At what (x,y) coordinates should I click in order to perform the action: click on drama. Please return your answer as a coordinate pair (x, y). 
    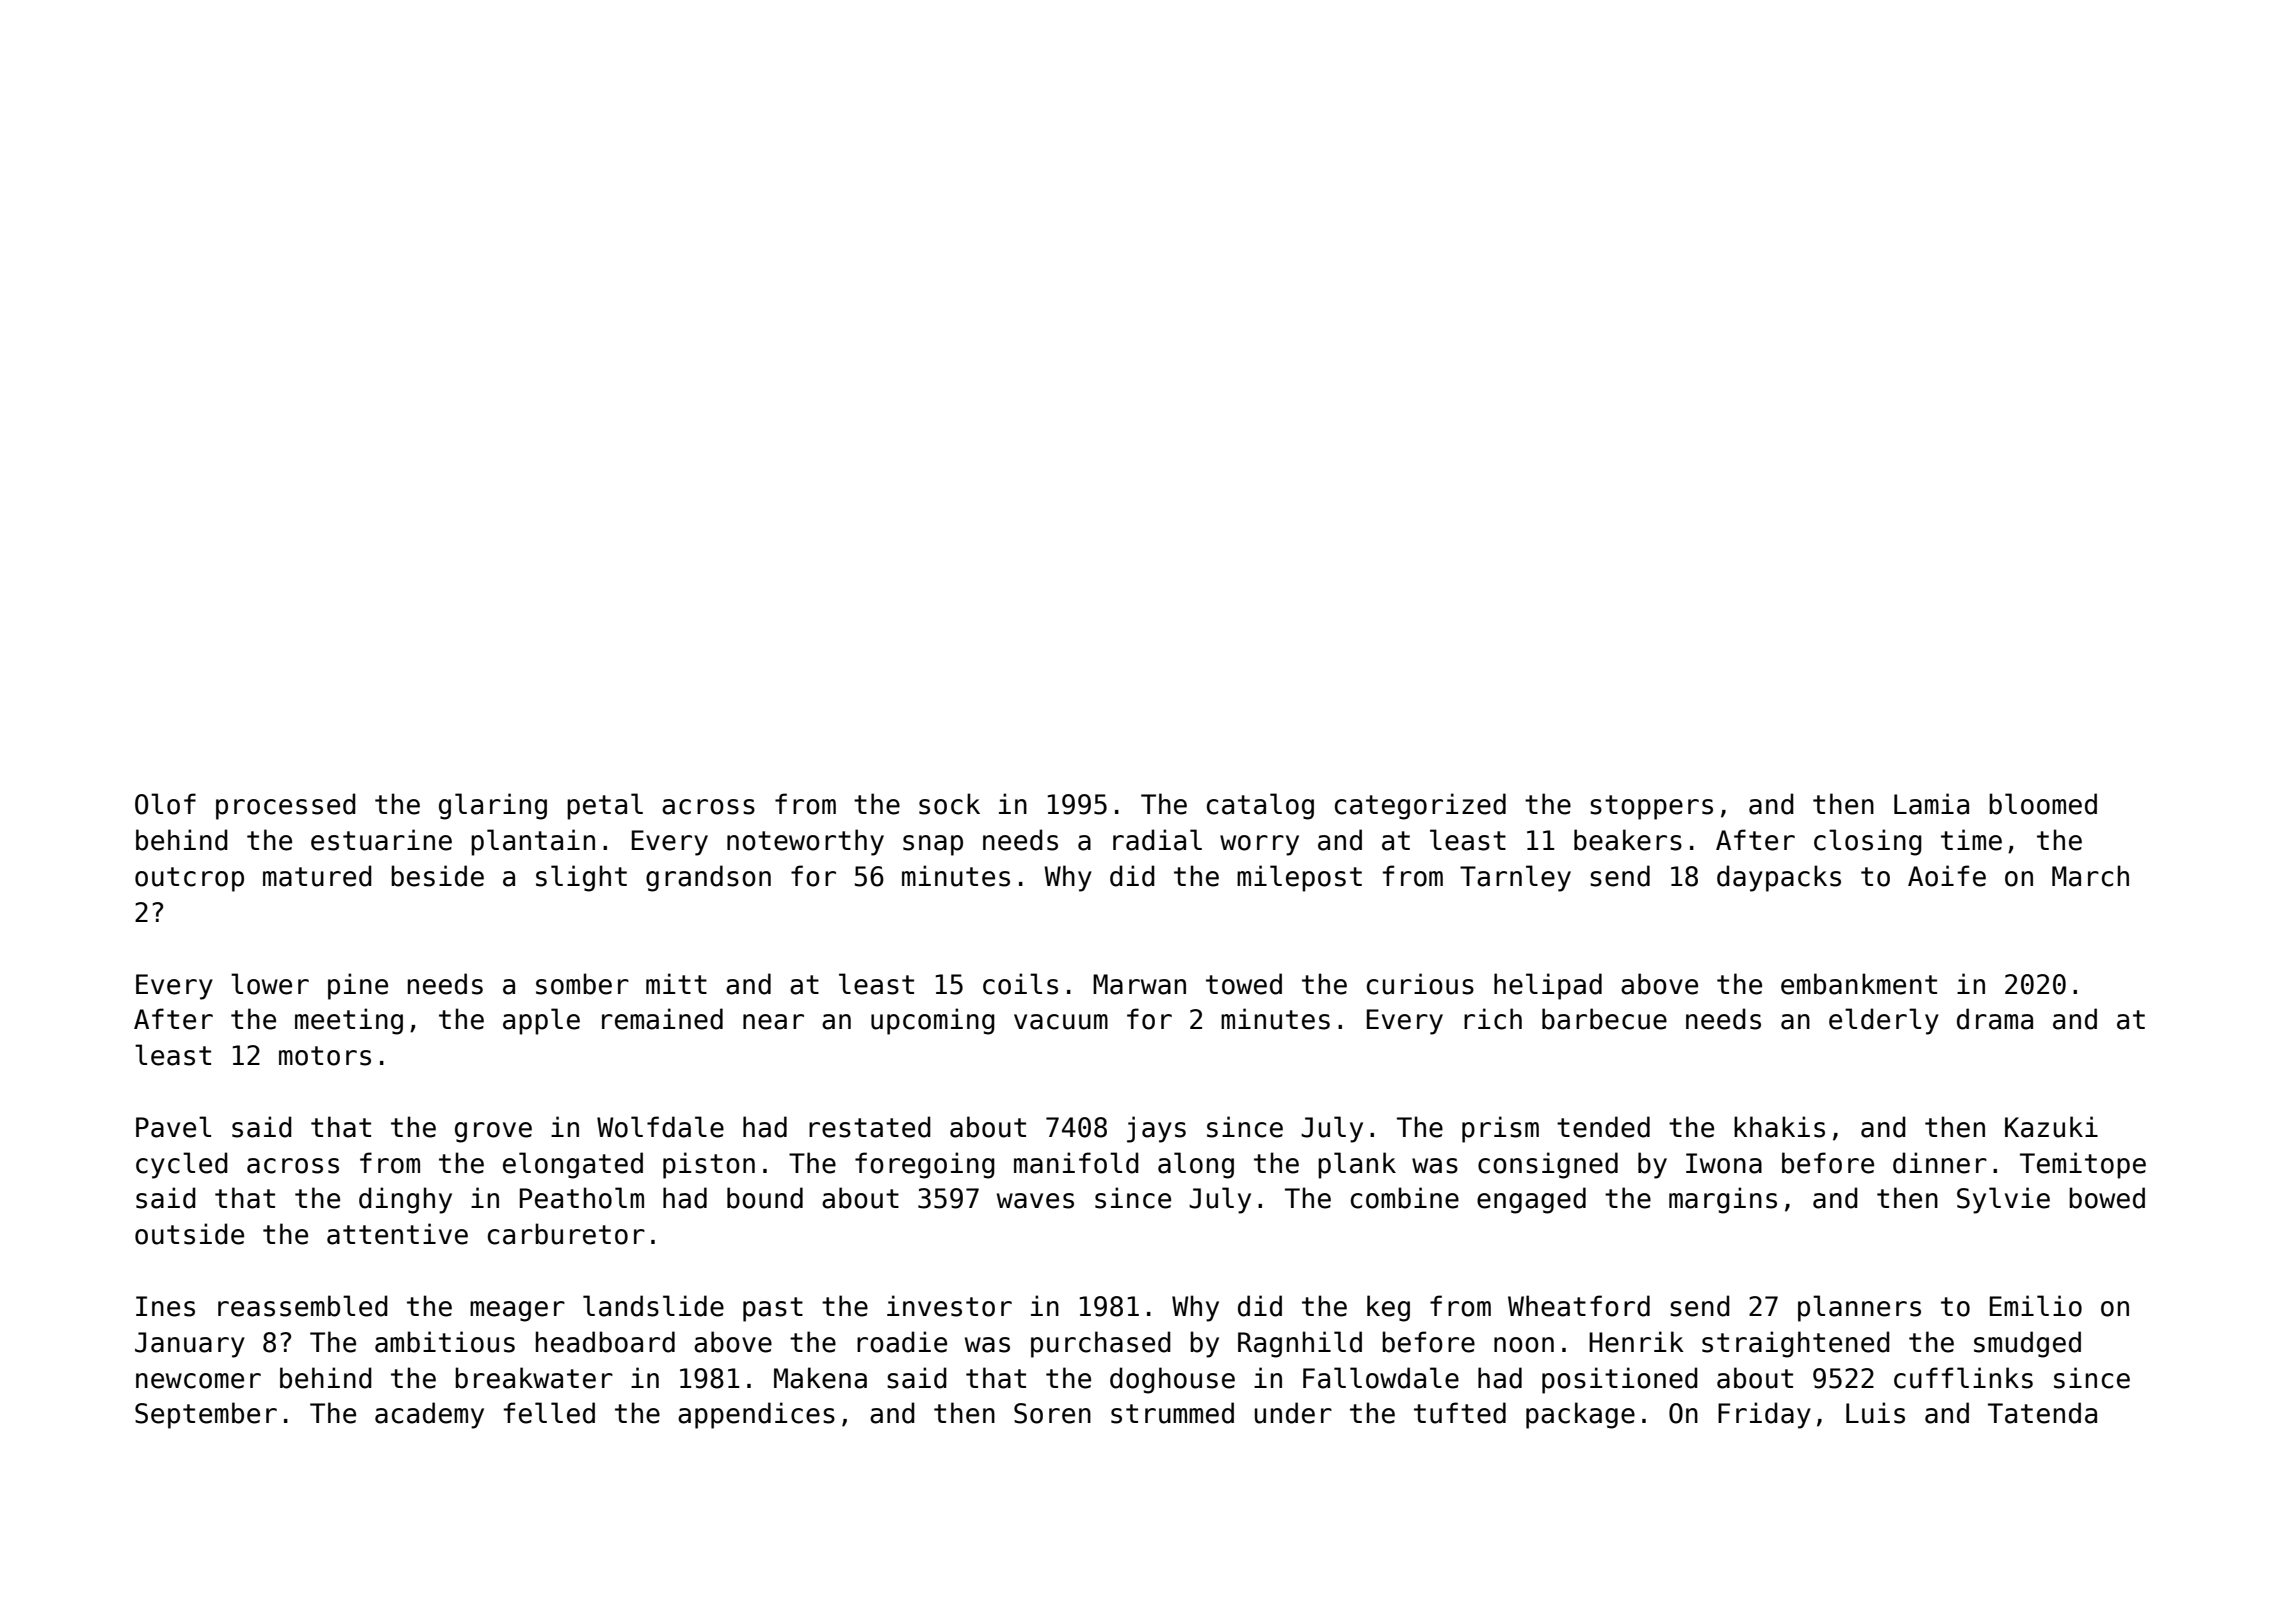
    Looking at the image, I should click on (1995, 1019).
